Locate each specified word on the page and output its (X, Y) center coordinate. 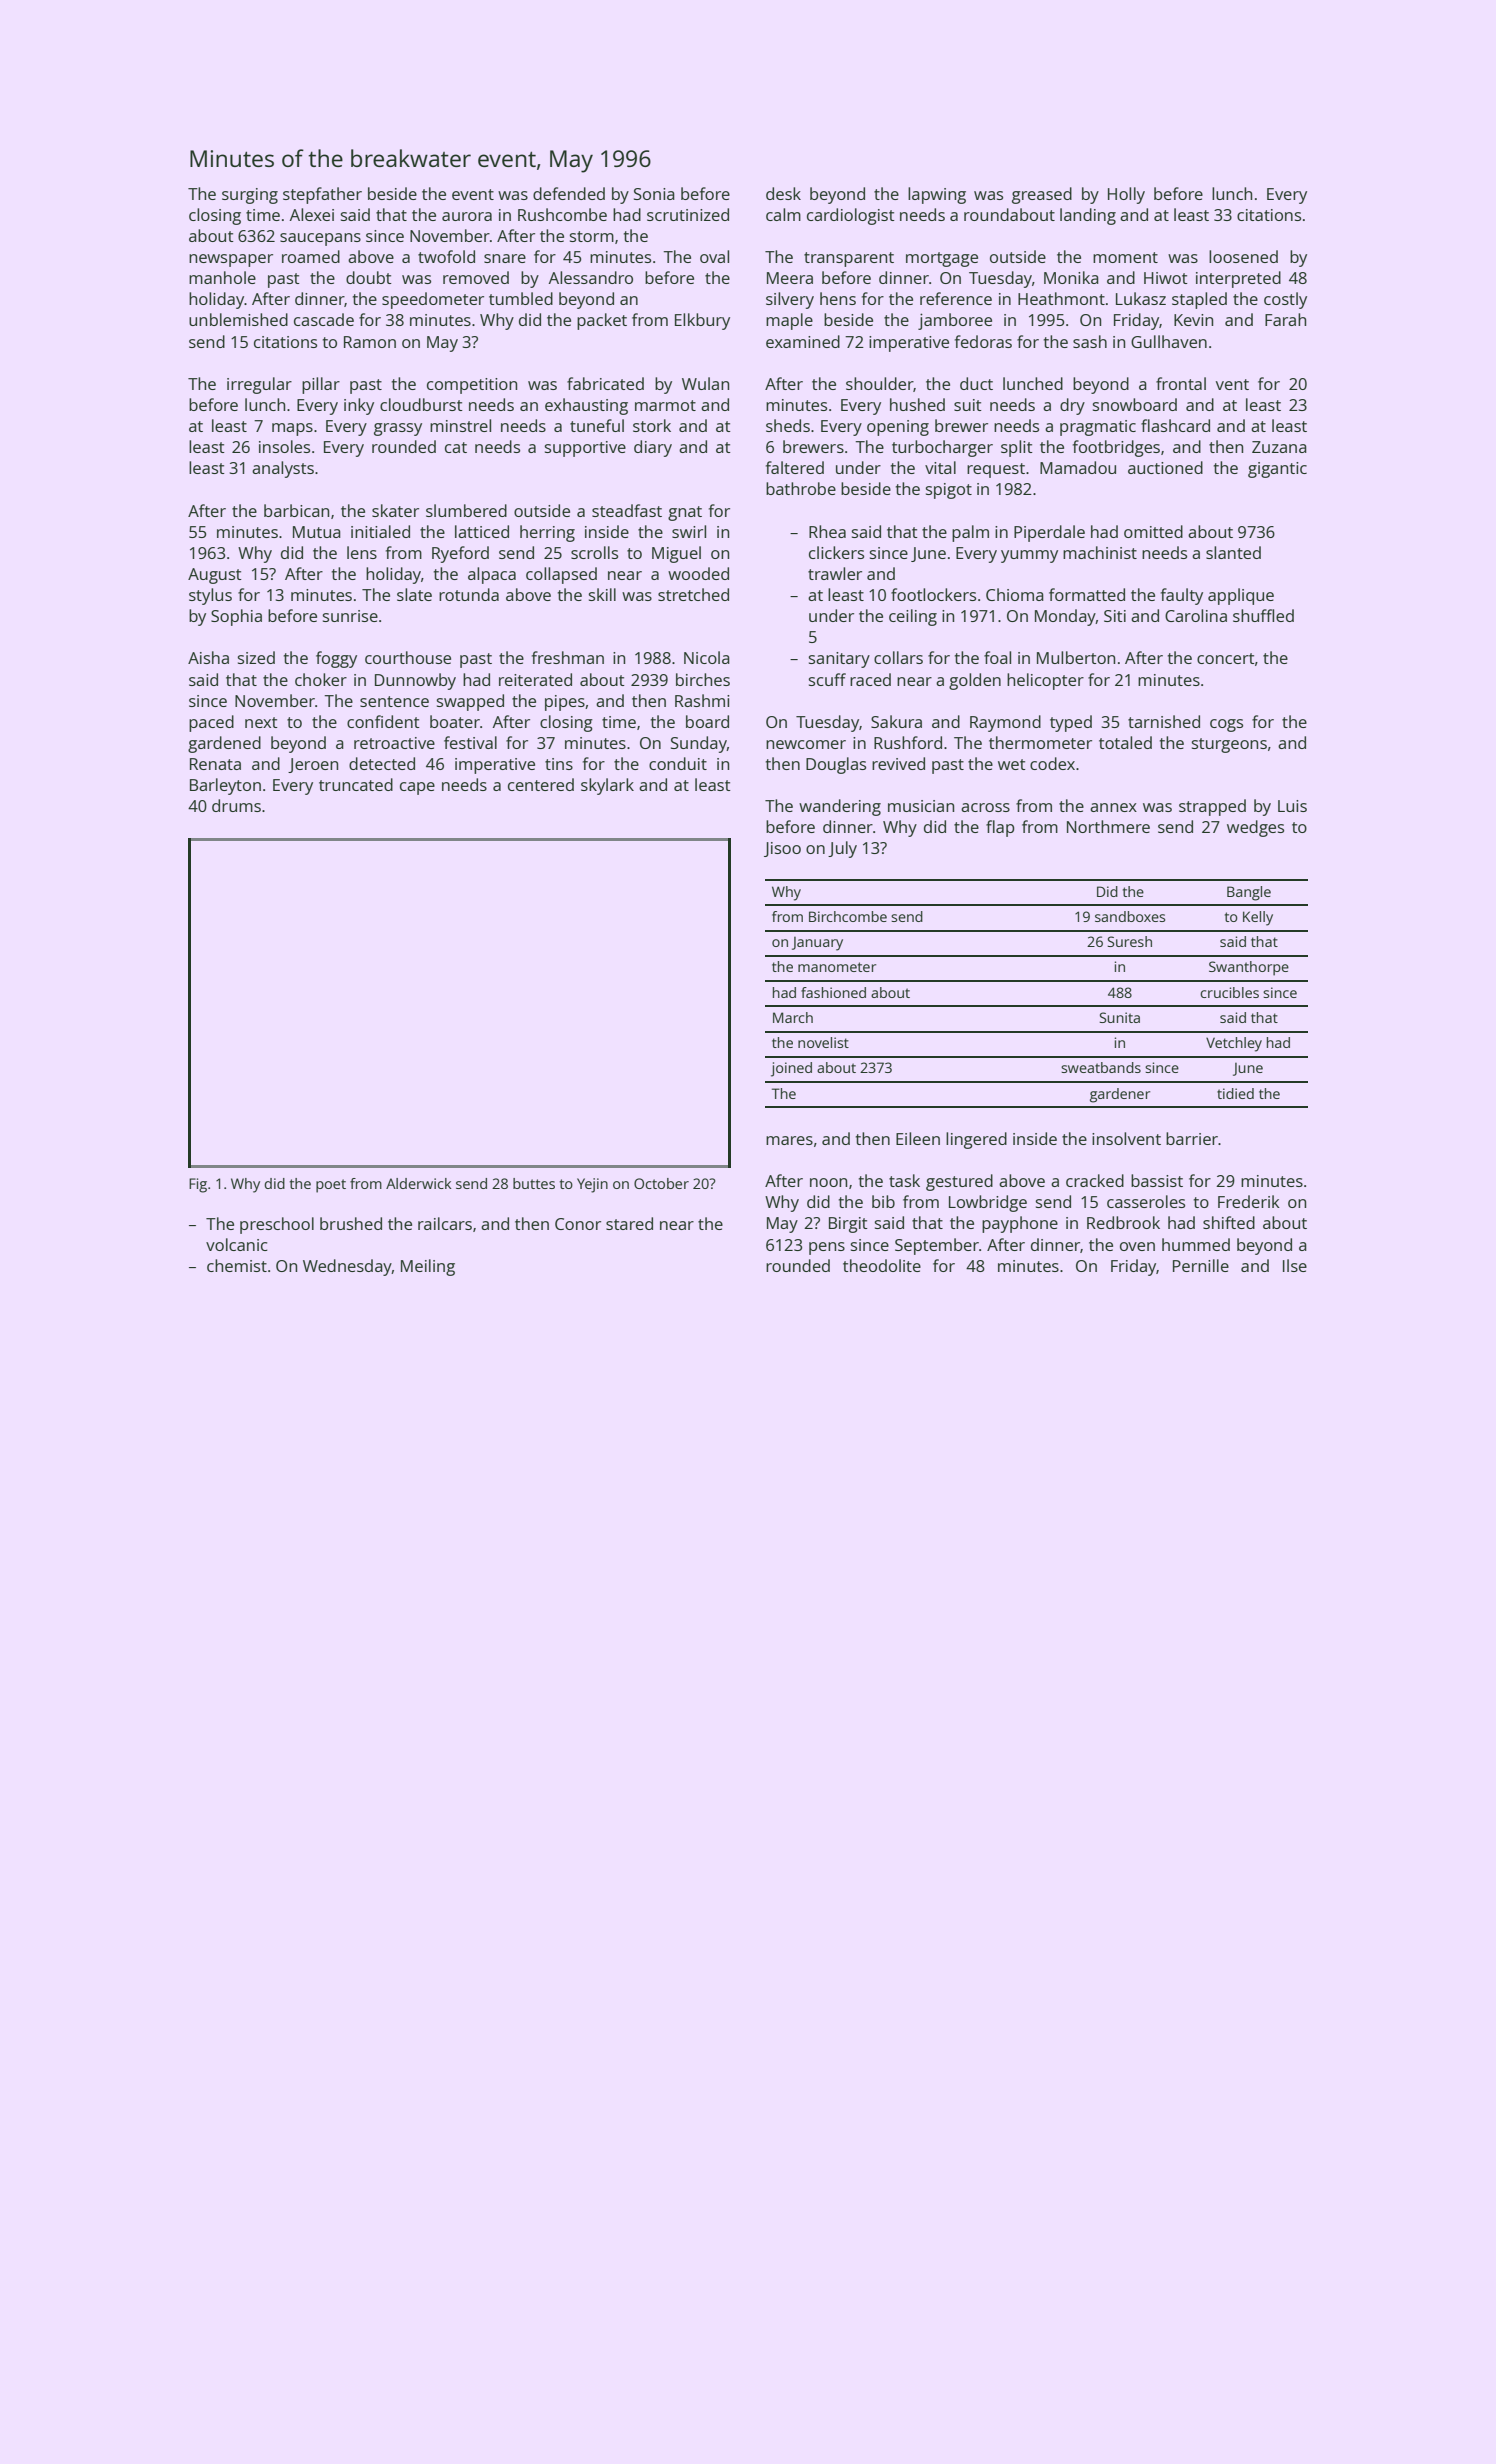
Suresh (1129, 941)
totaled (1125, 742)
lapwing (937, 195)
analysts (283, 469)
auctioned (1165, 467)
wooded (698, 573)
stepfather (322, 195)
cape (417, 788)
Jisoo (782, 849)
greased (1042, 195)
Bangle (1249, 893)
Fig (198, 1185)
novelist (823, 1042)
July (842, 849)
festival (470, 742)
